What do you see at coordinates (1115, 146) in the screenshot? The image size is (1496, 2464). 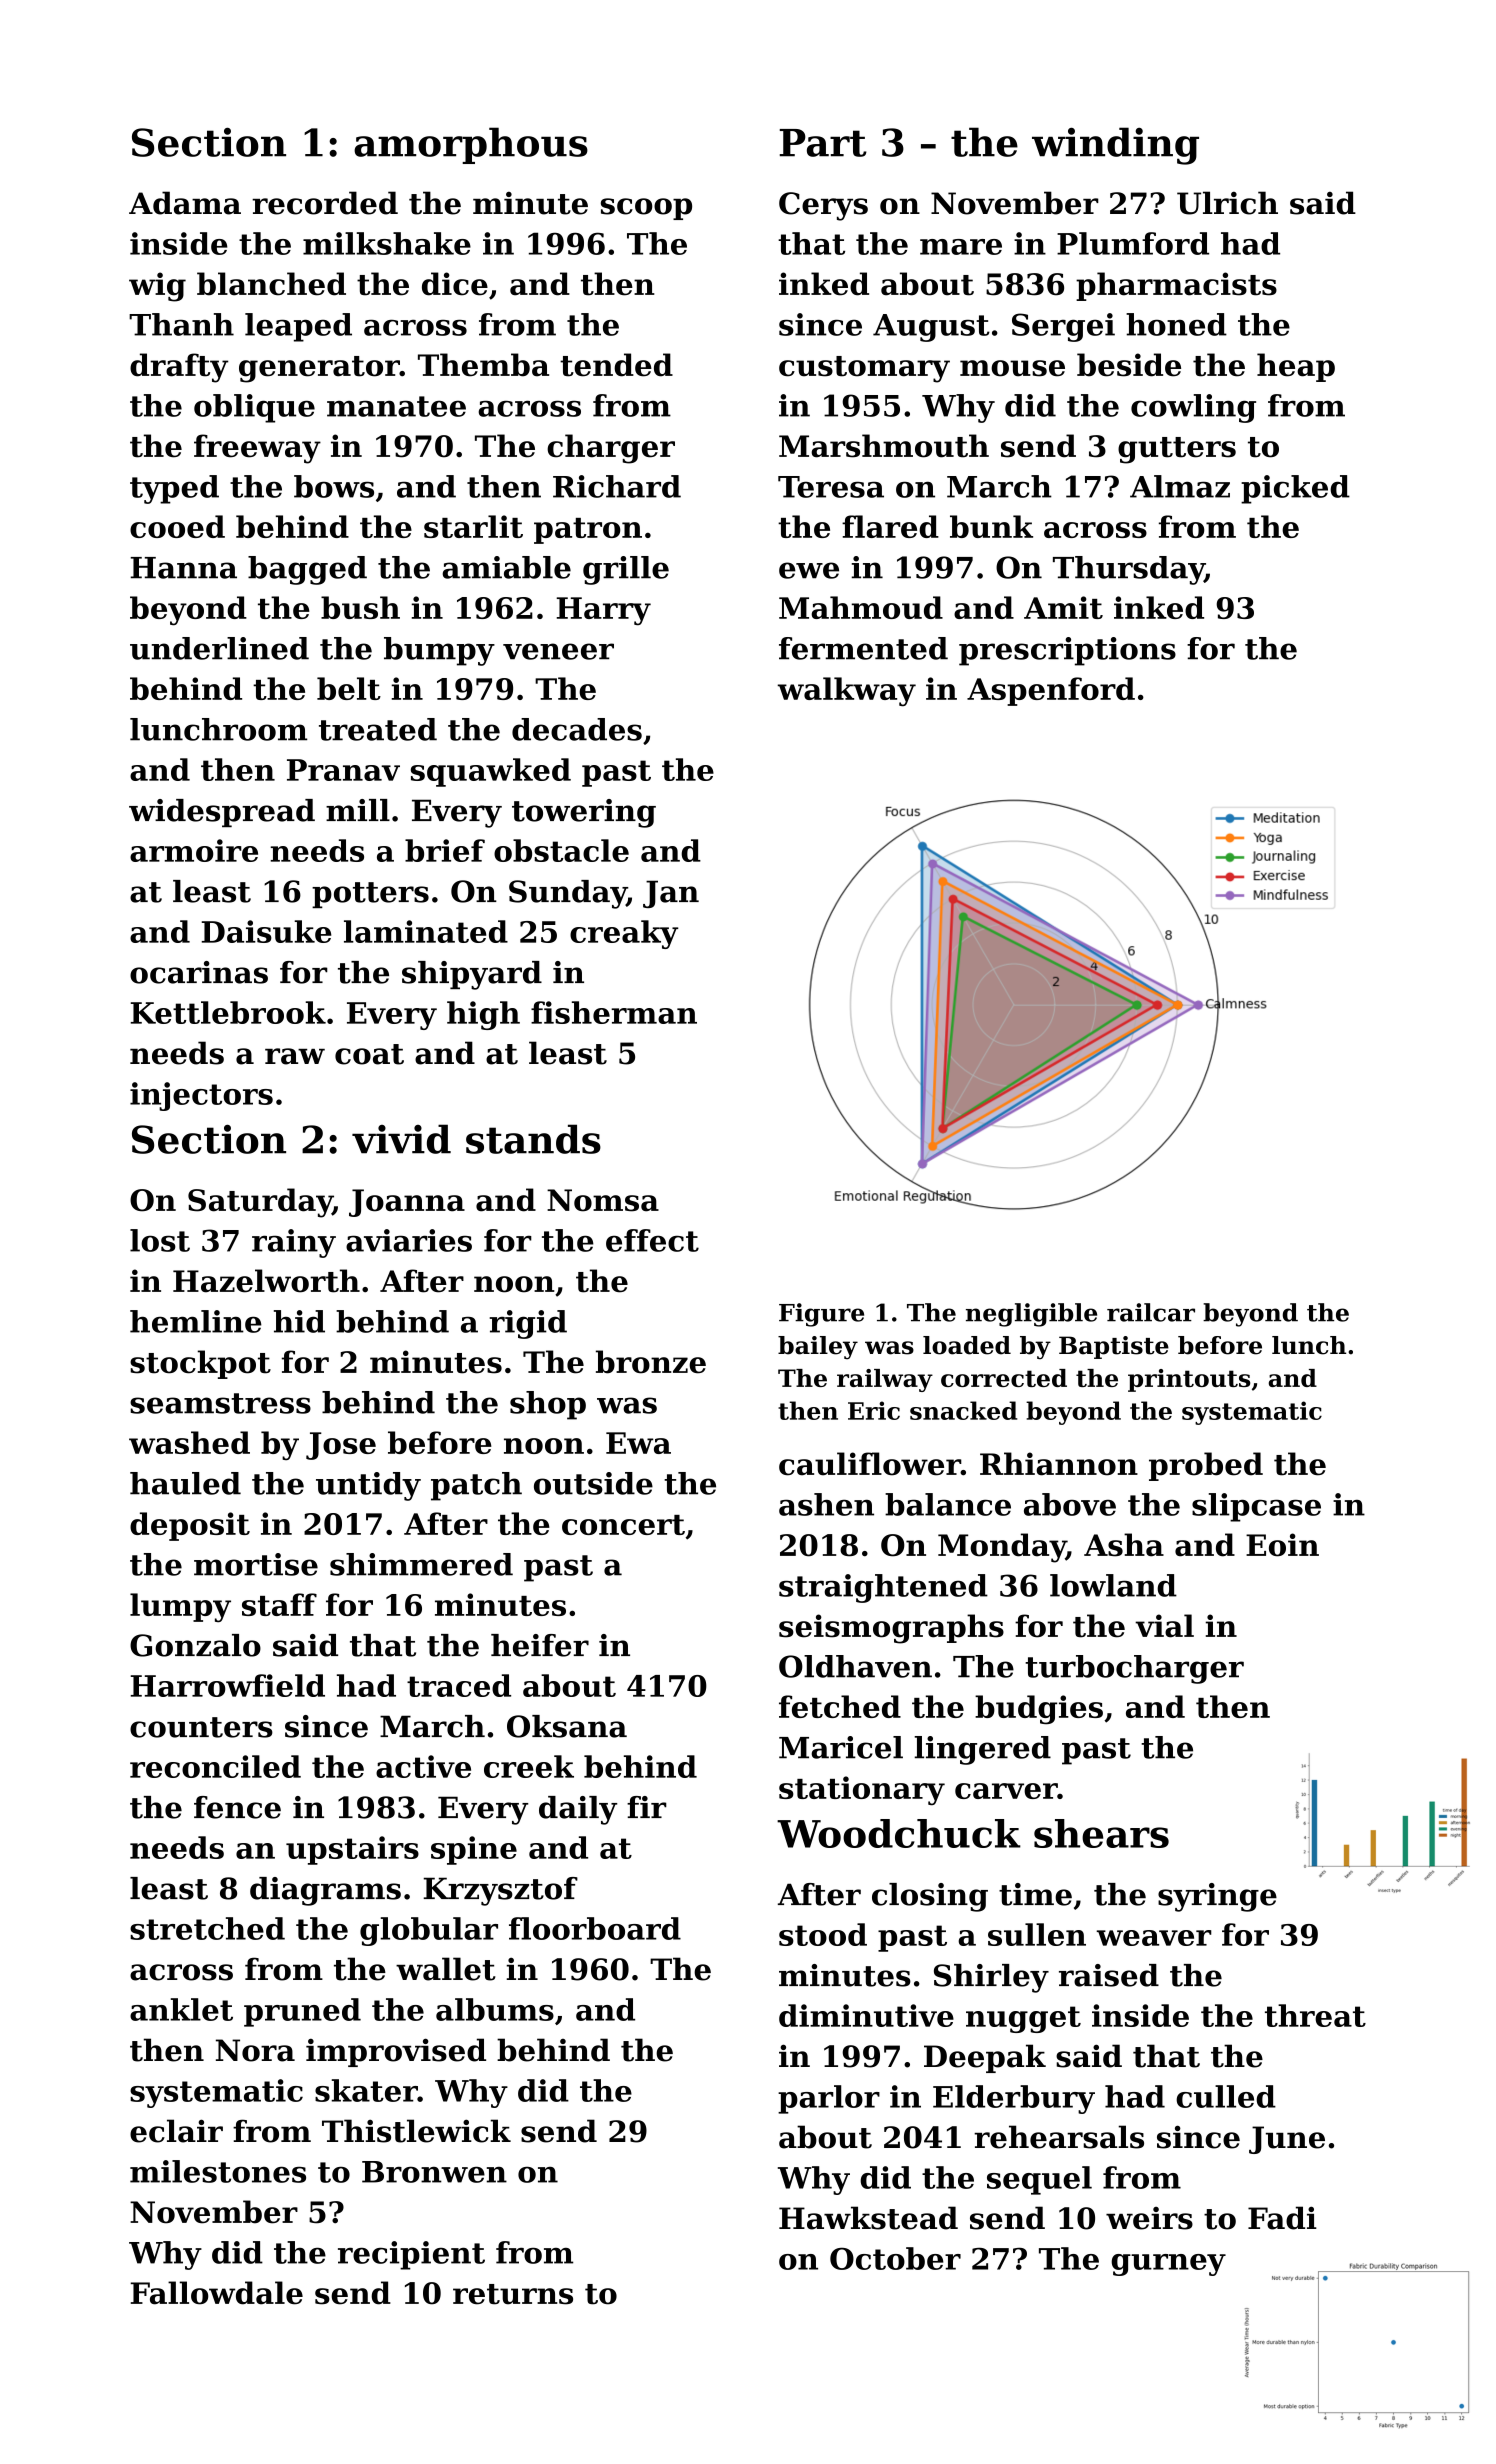 I see `winding` at bounding box center [1115, 146].
